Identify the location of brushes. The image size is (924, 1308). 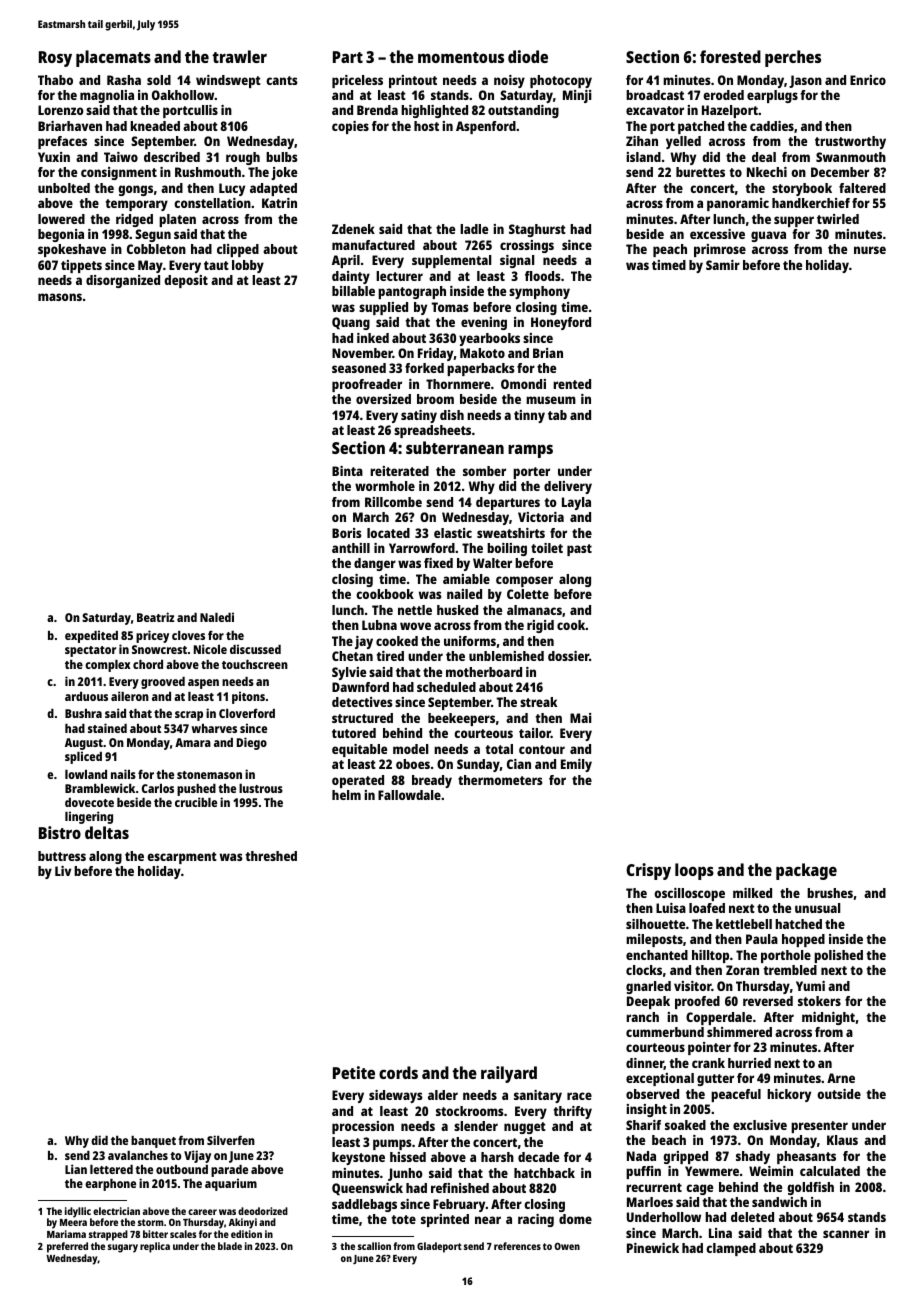
(830, 893).
